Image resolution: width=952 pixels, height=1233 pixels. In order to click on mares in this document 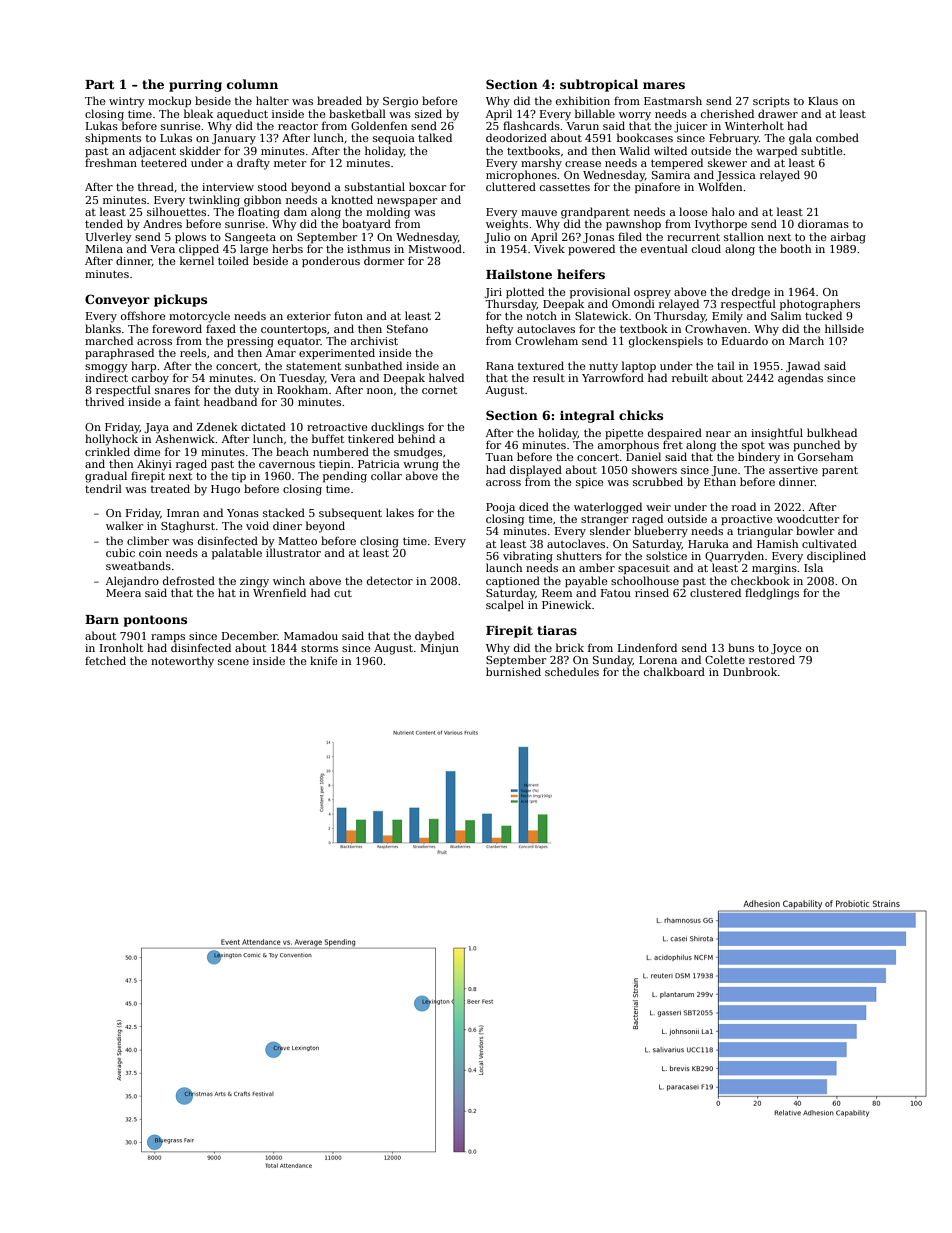, I will do `click(664, 85)`.
